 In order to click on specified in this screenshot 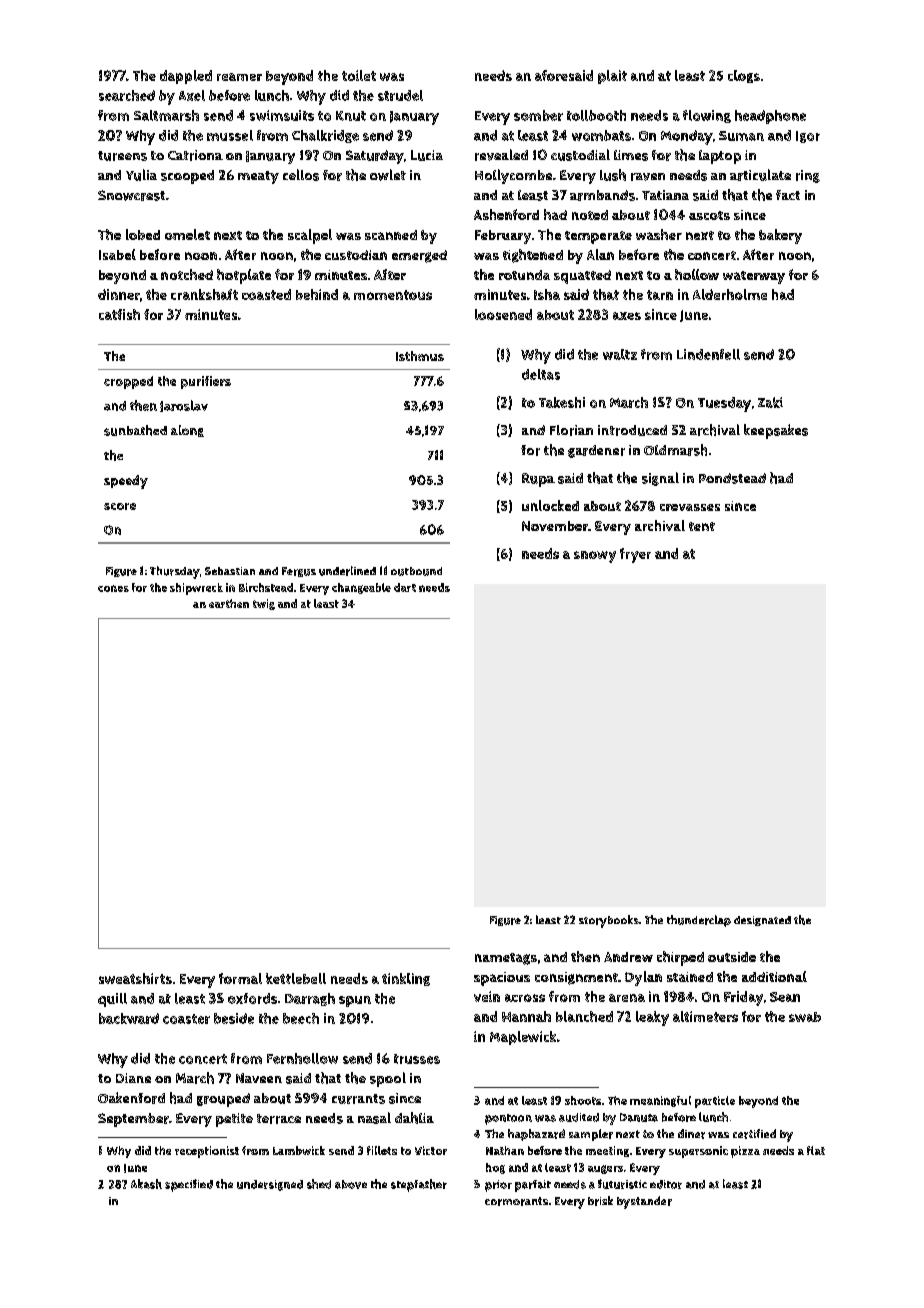, I will do `click(189, 1185)`.
